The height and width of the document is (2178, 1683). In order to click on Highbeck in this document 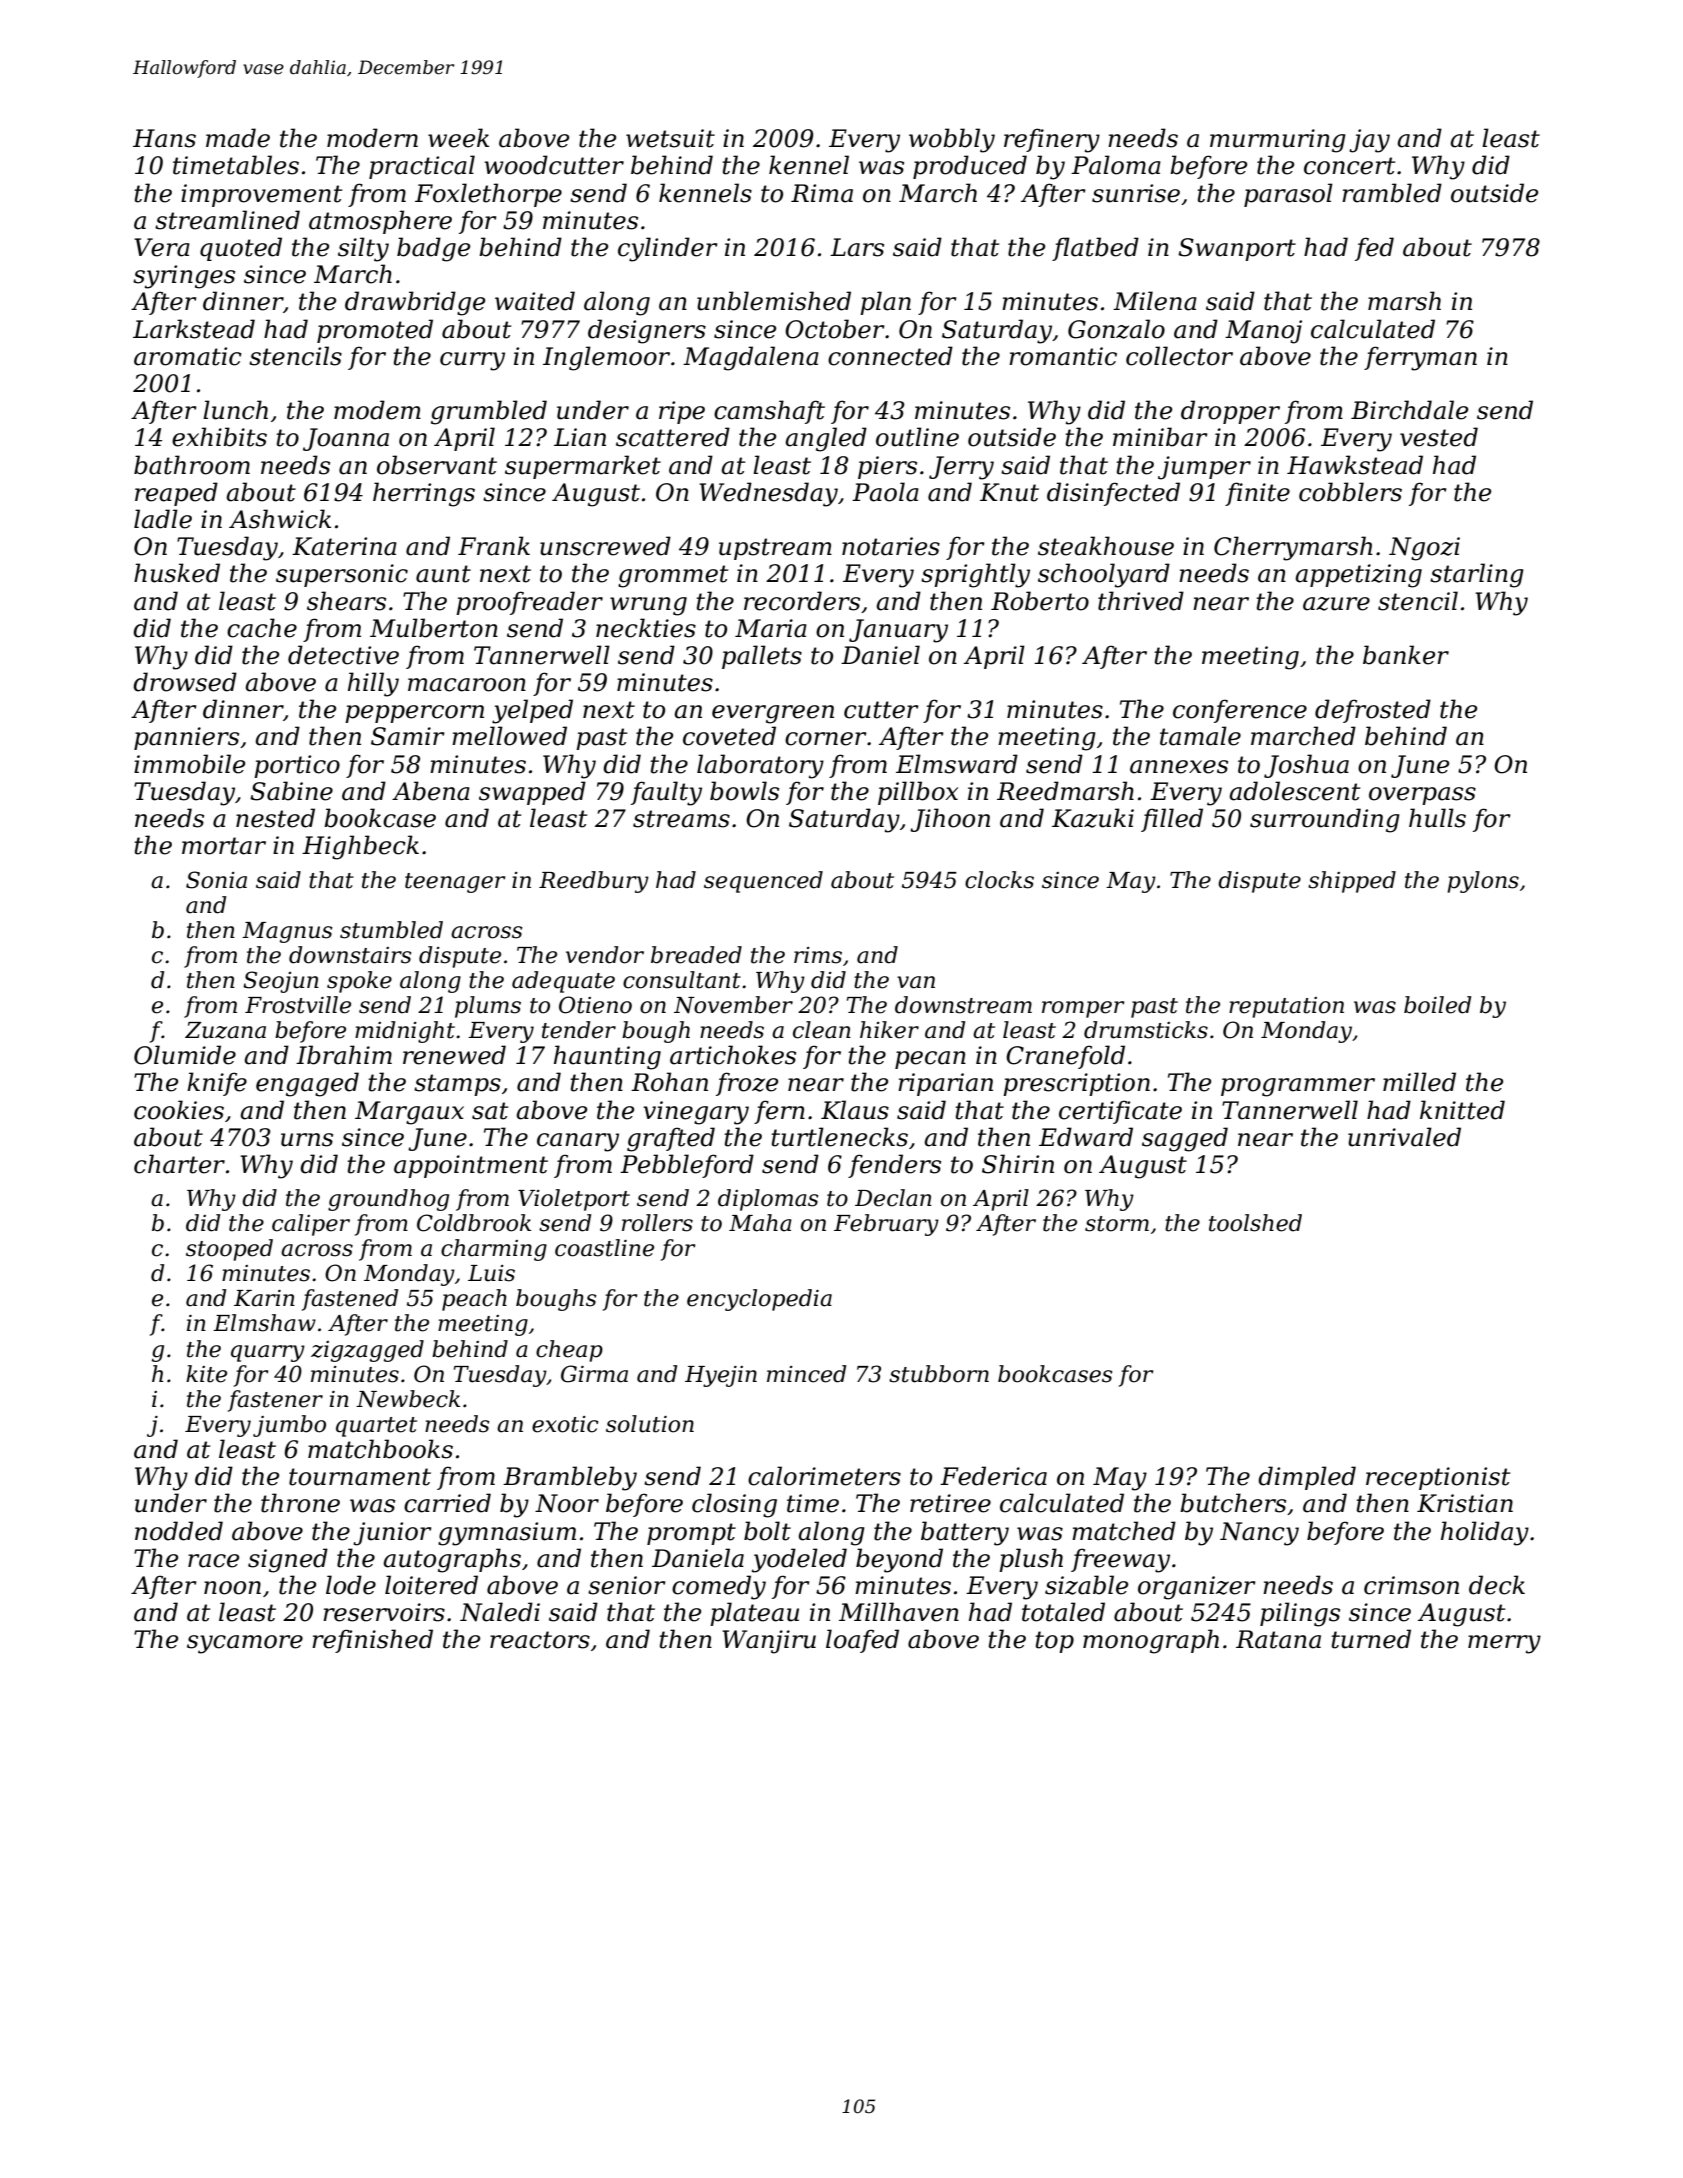, I will do `click(360, 847)`.
